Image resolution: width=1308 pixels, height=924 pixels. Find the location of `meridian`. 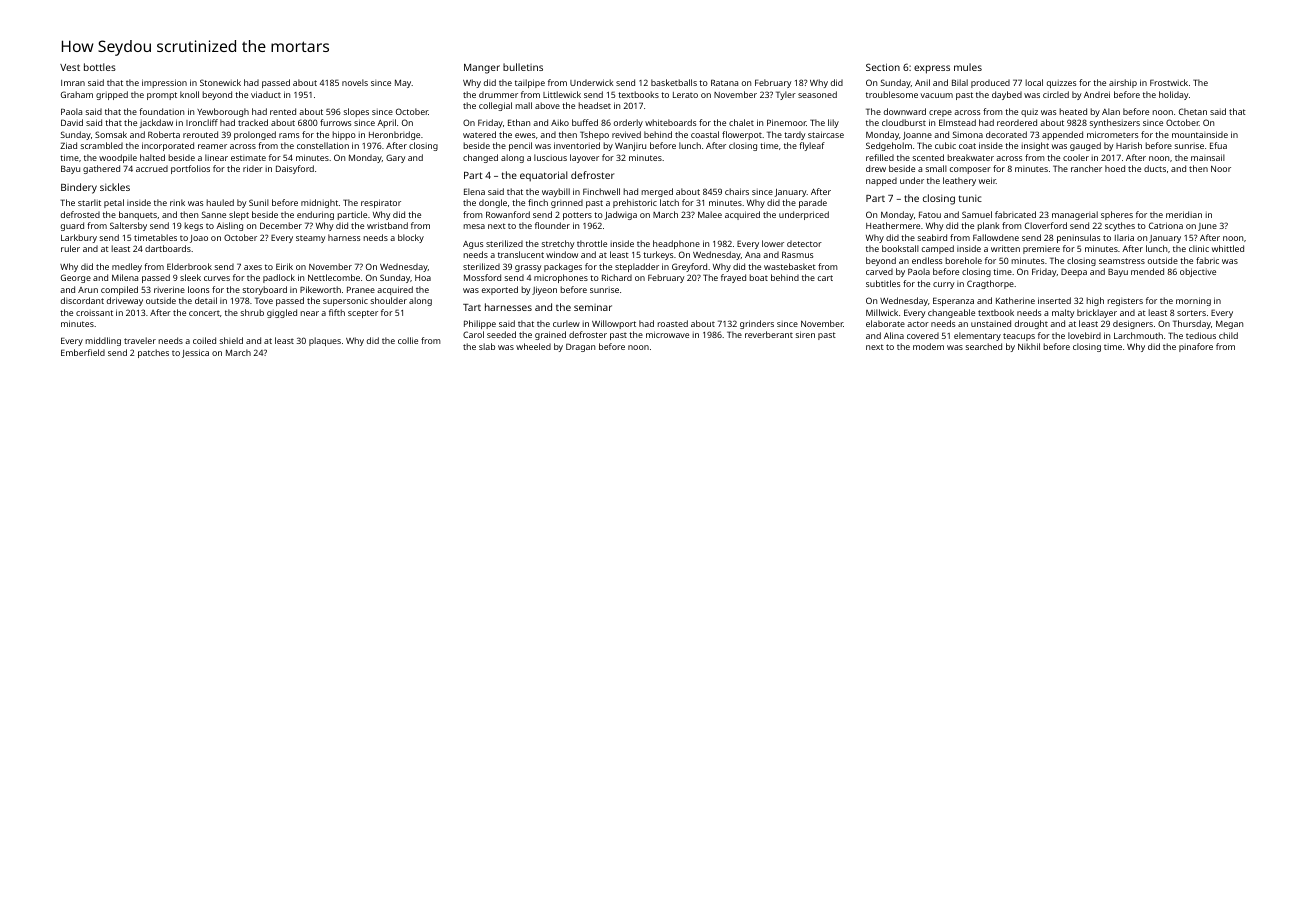

meridian is located at coordinates (1184, 214).
